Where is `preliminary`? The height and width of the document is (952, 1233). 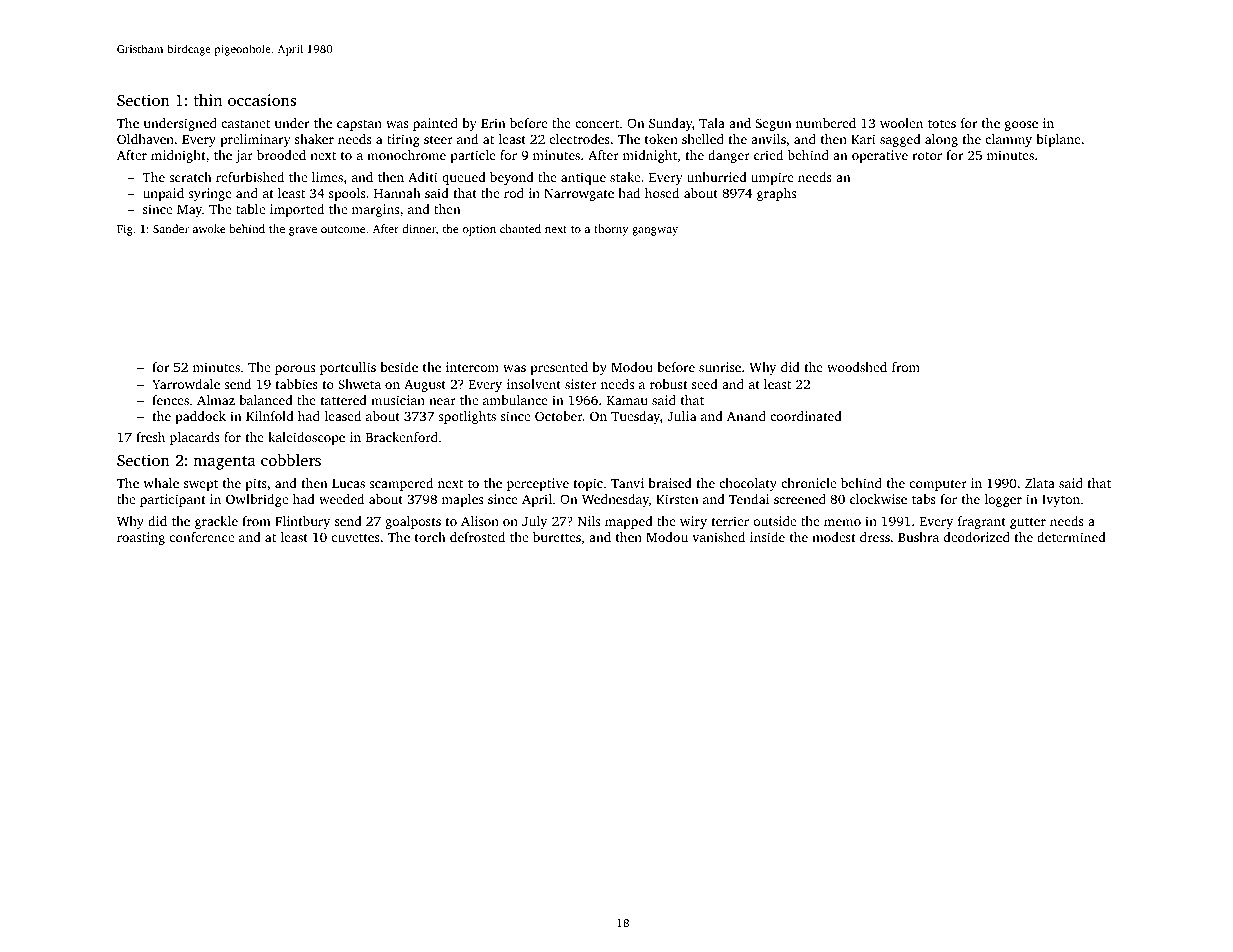
preliminary is located at coordinates (255, 140).
